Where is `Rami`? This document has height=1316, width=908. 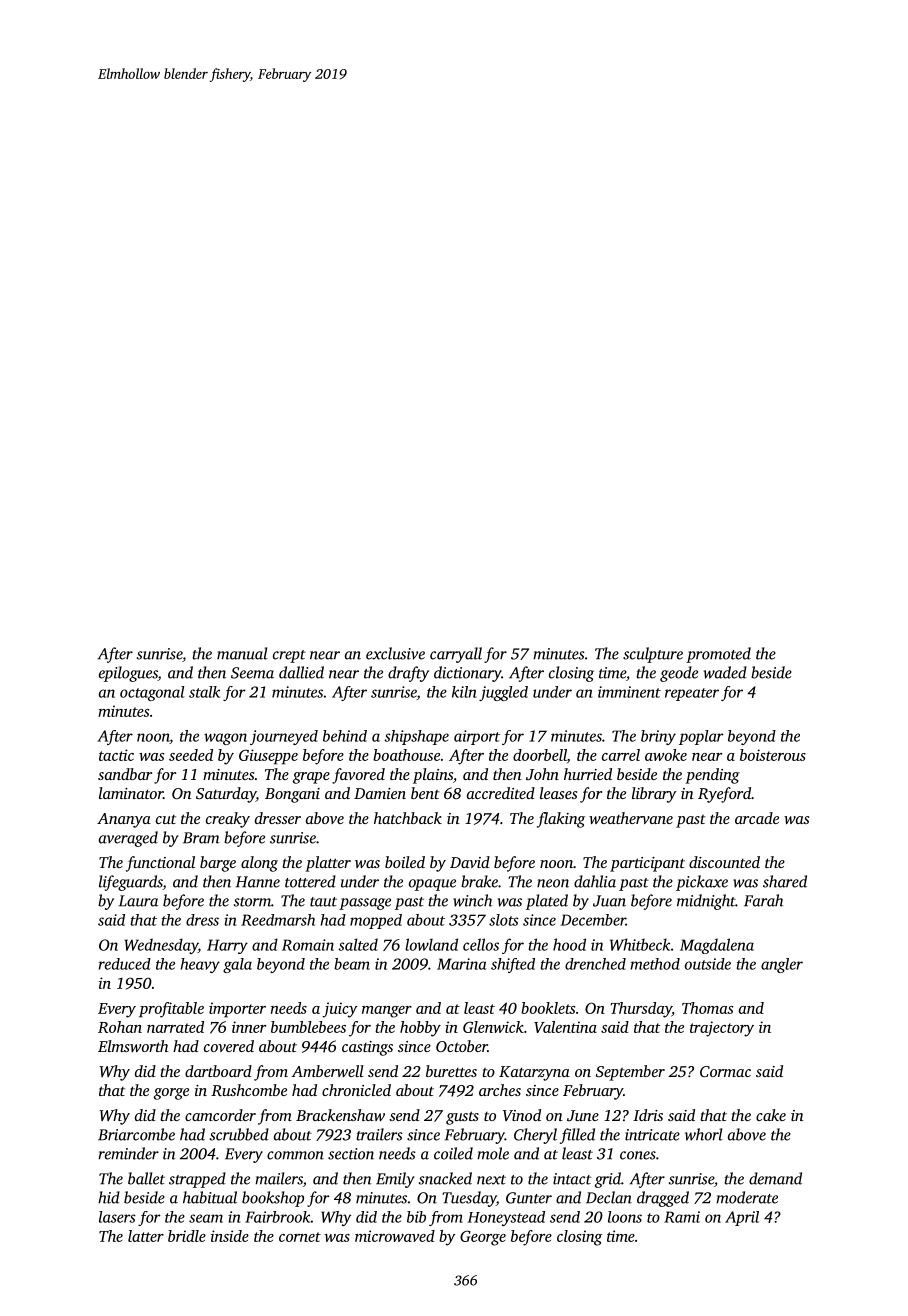
Rami is located at coordinates (682, 1217).
